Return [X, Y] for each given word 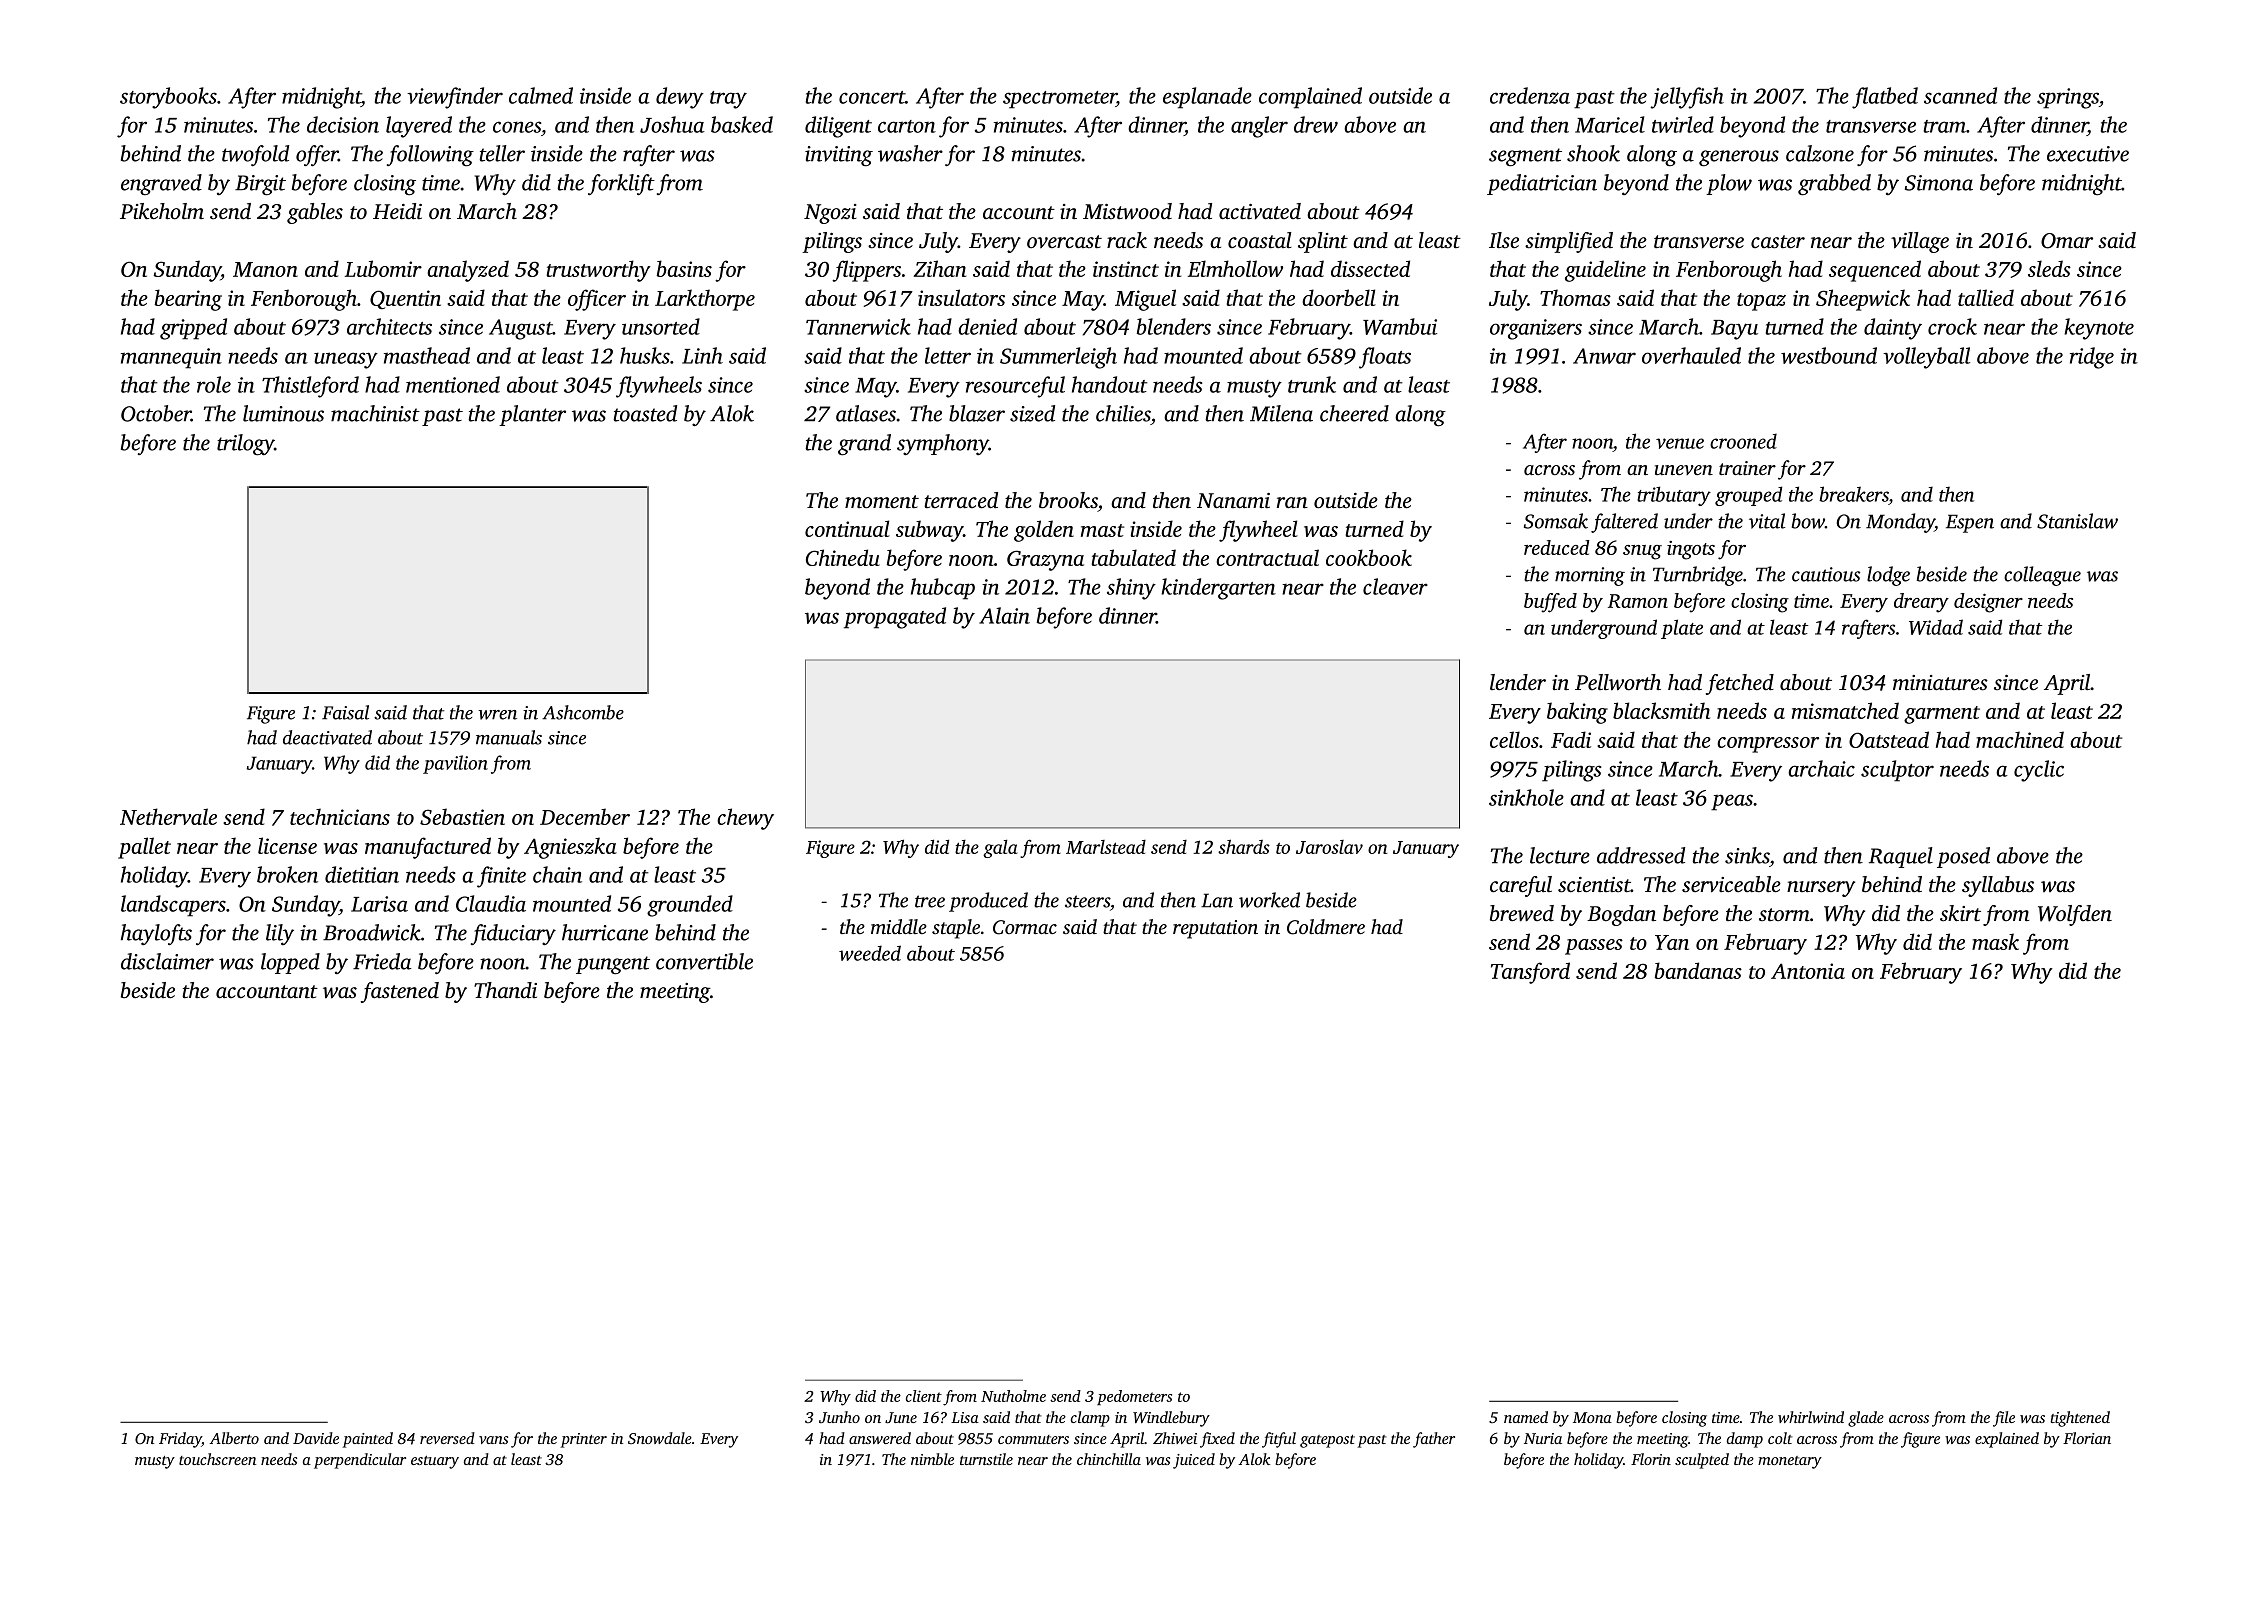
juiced [1194, 1461]
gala [1000, 849]
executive [2088, 154]
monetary [1790, 1462]
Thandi [505, 990]
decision [343, 124]
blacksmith [1661, 710]
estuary [435, 1462]
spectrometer [1060, 100]
